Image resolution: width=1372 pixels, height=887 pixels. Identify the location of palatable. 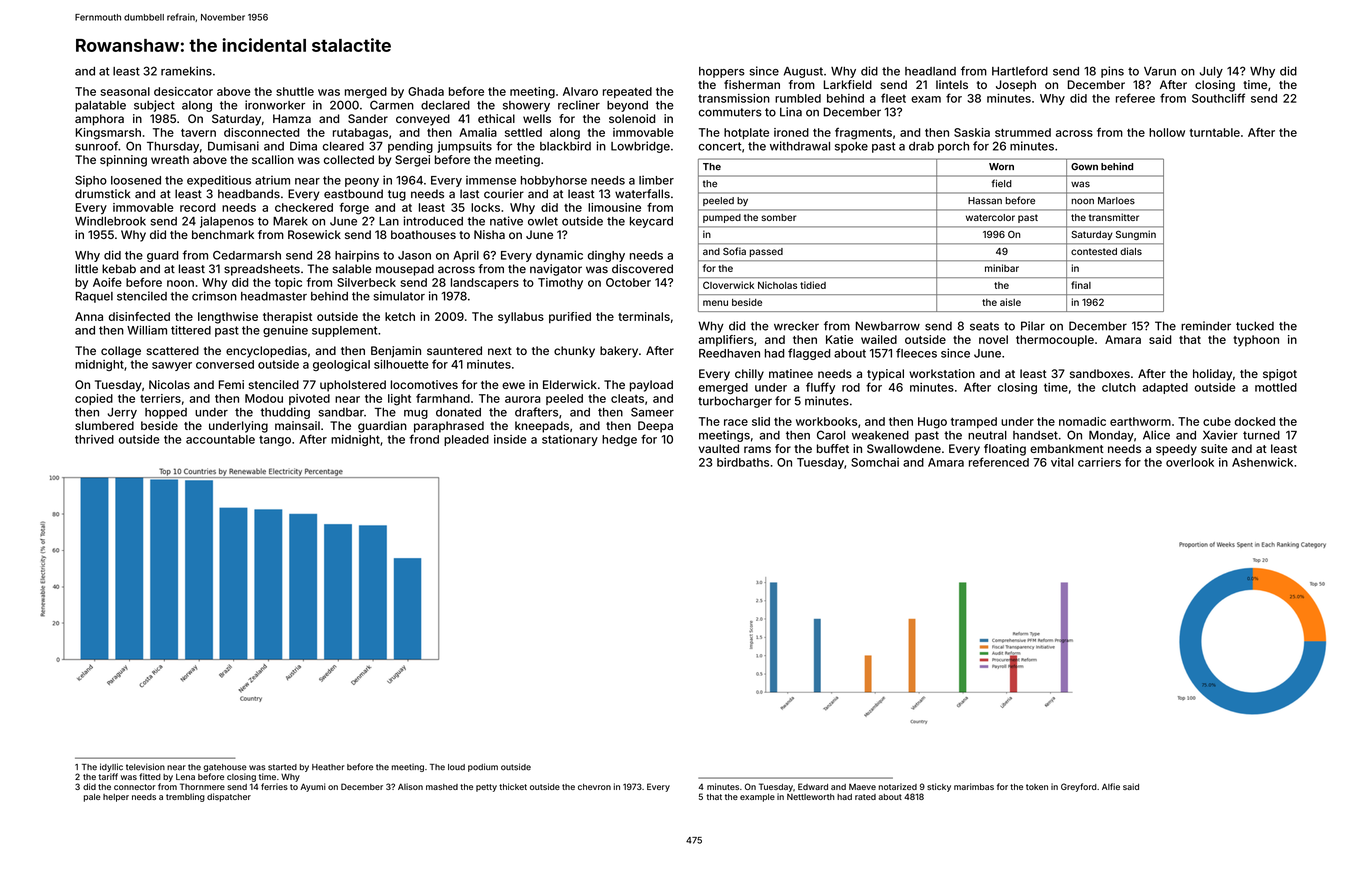
(100, 106).
